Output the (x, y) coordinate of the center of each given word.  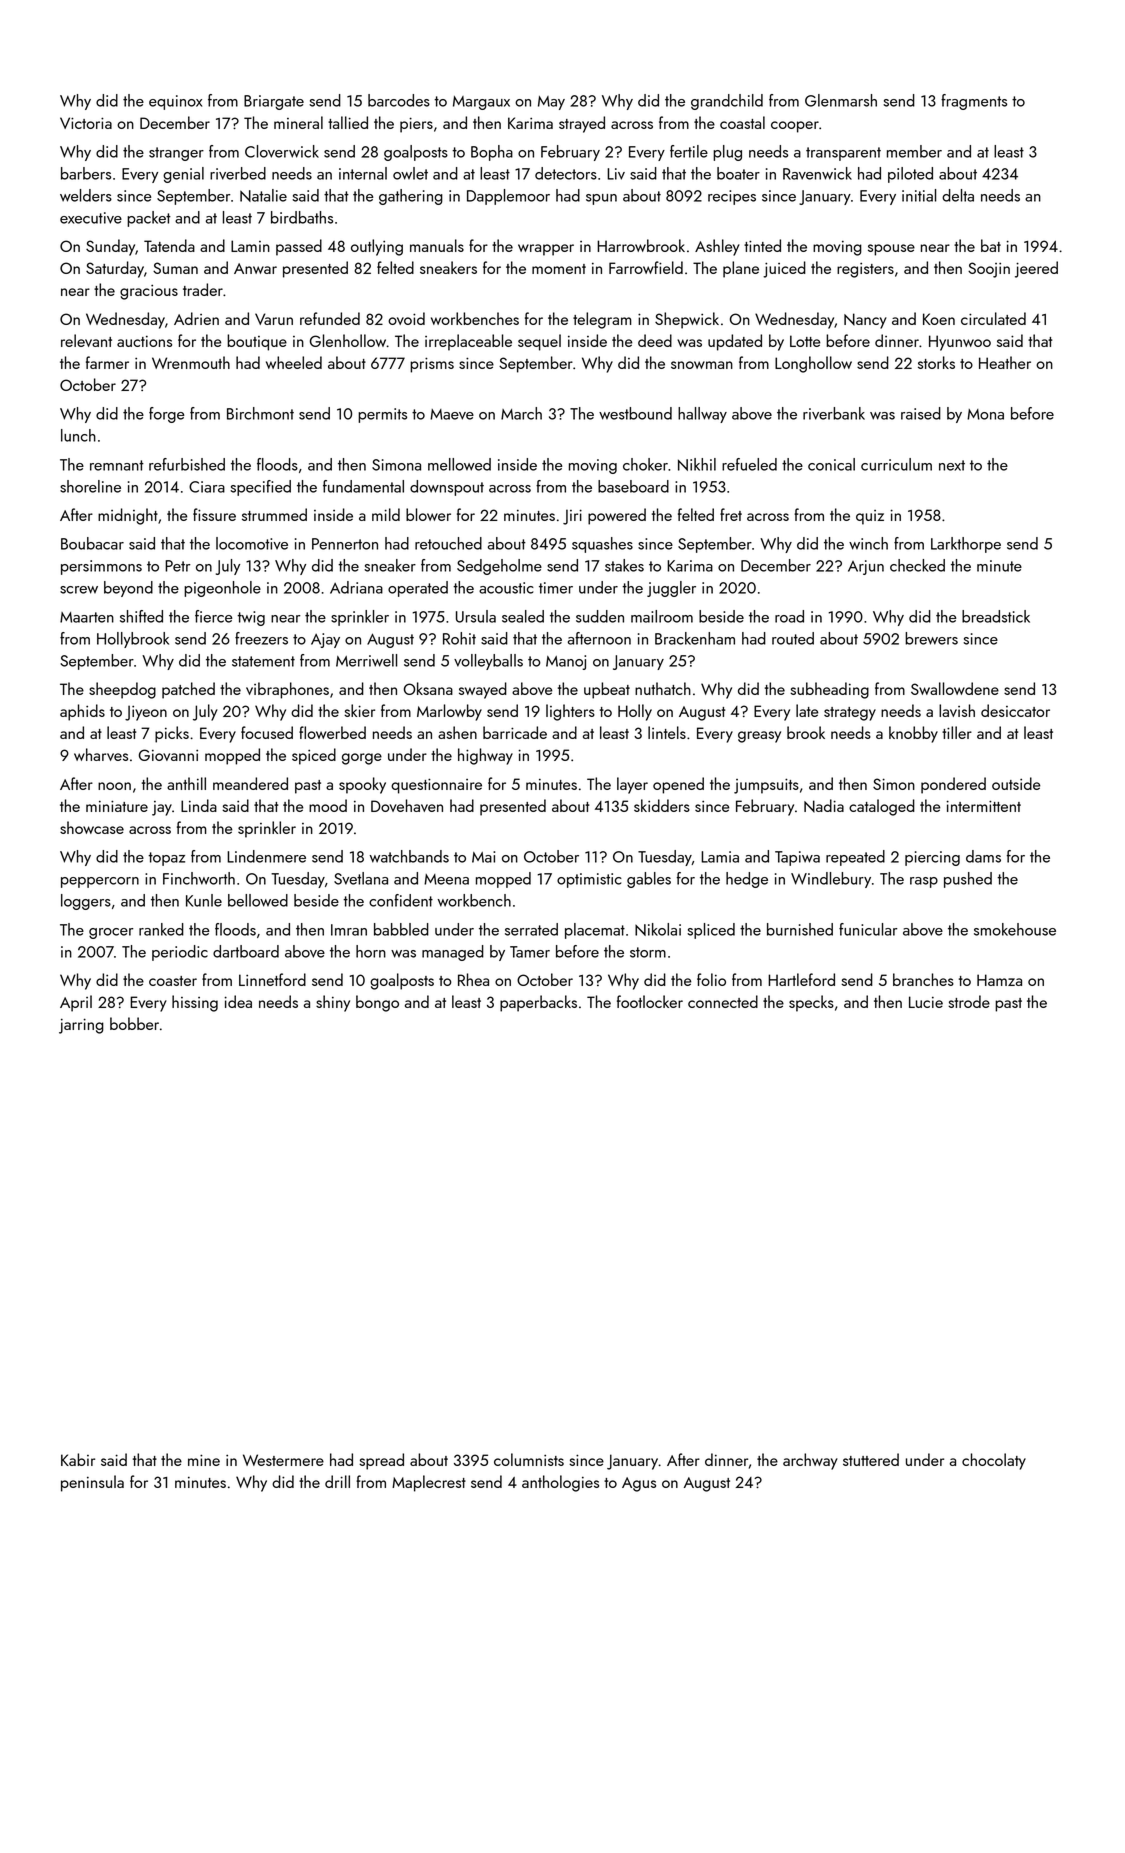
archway (810, 1461)
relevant (86, 340)
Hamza (999, 980)
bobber (134, 1023)
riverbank (834, 413)
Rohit (459, 638)
